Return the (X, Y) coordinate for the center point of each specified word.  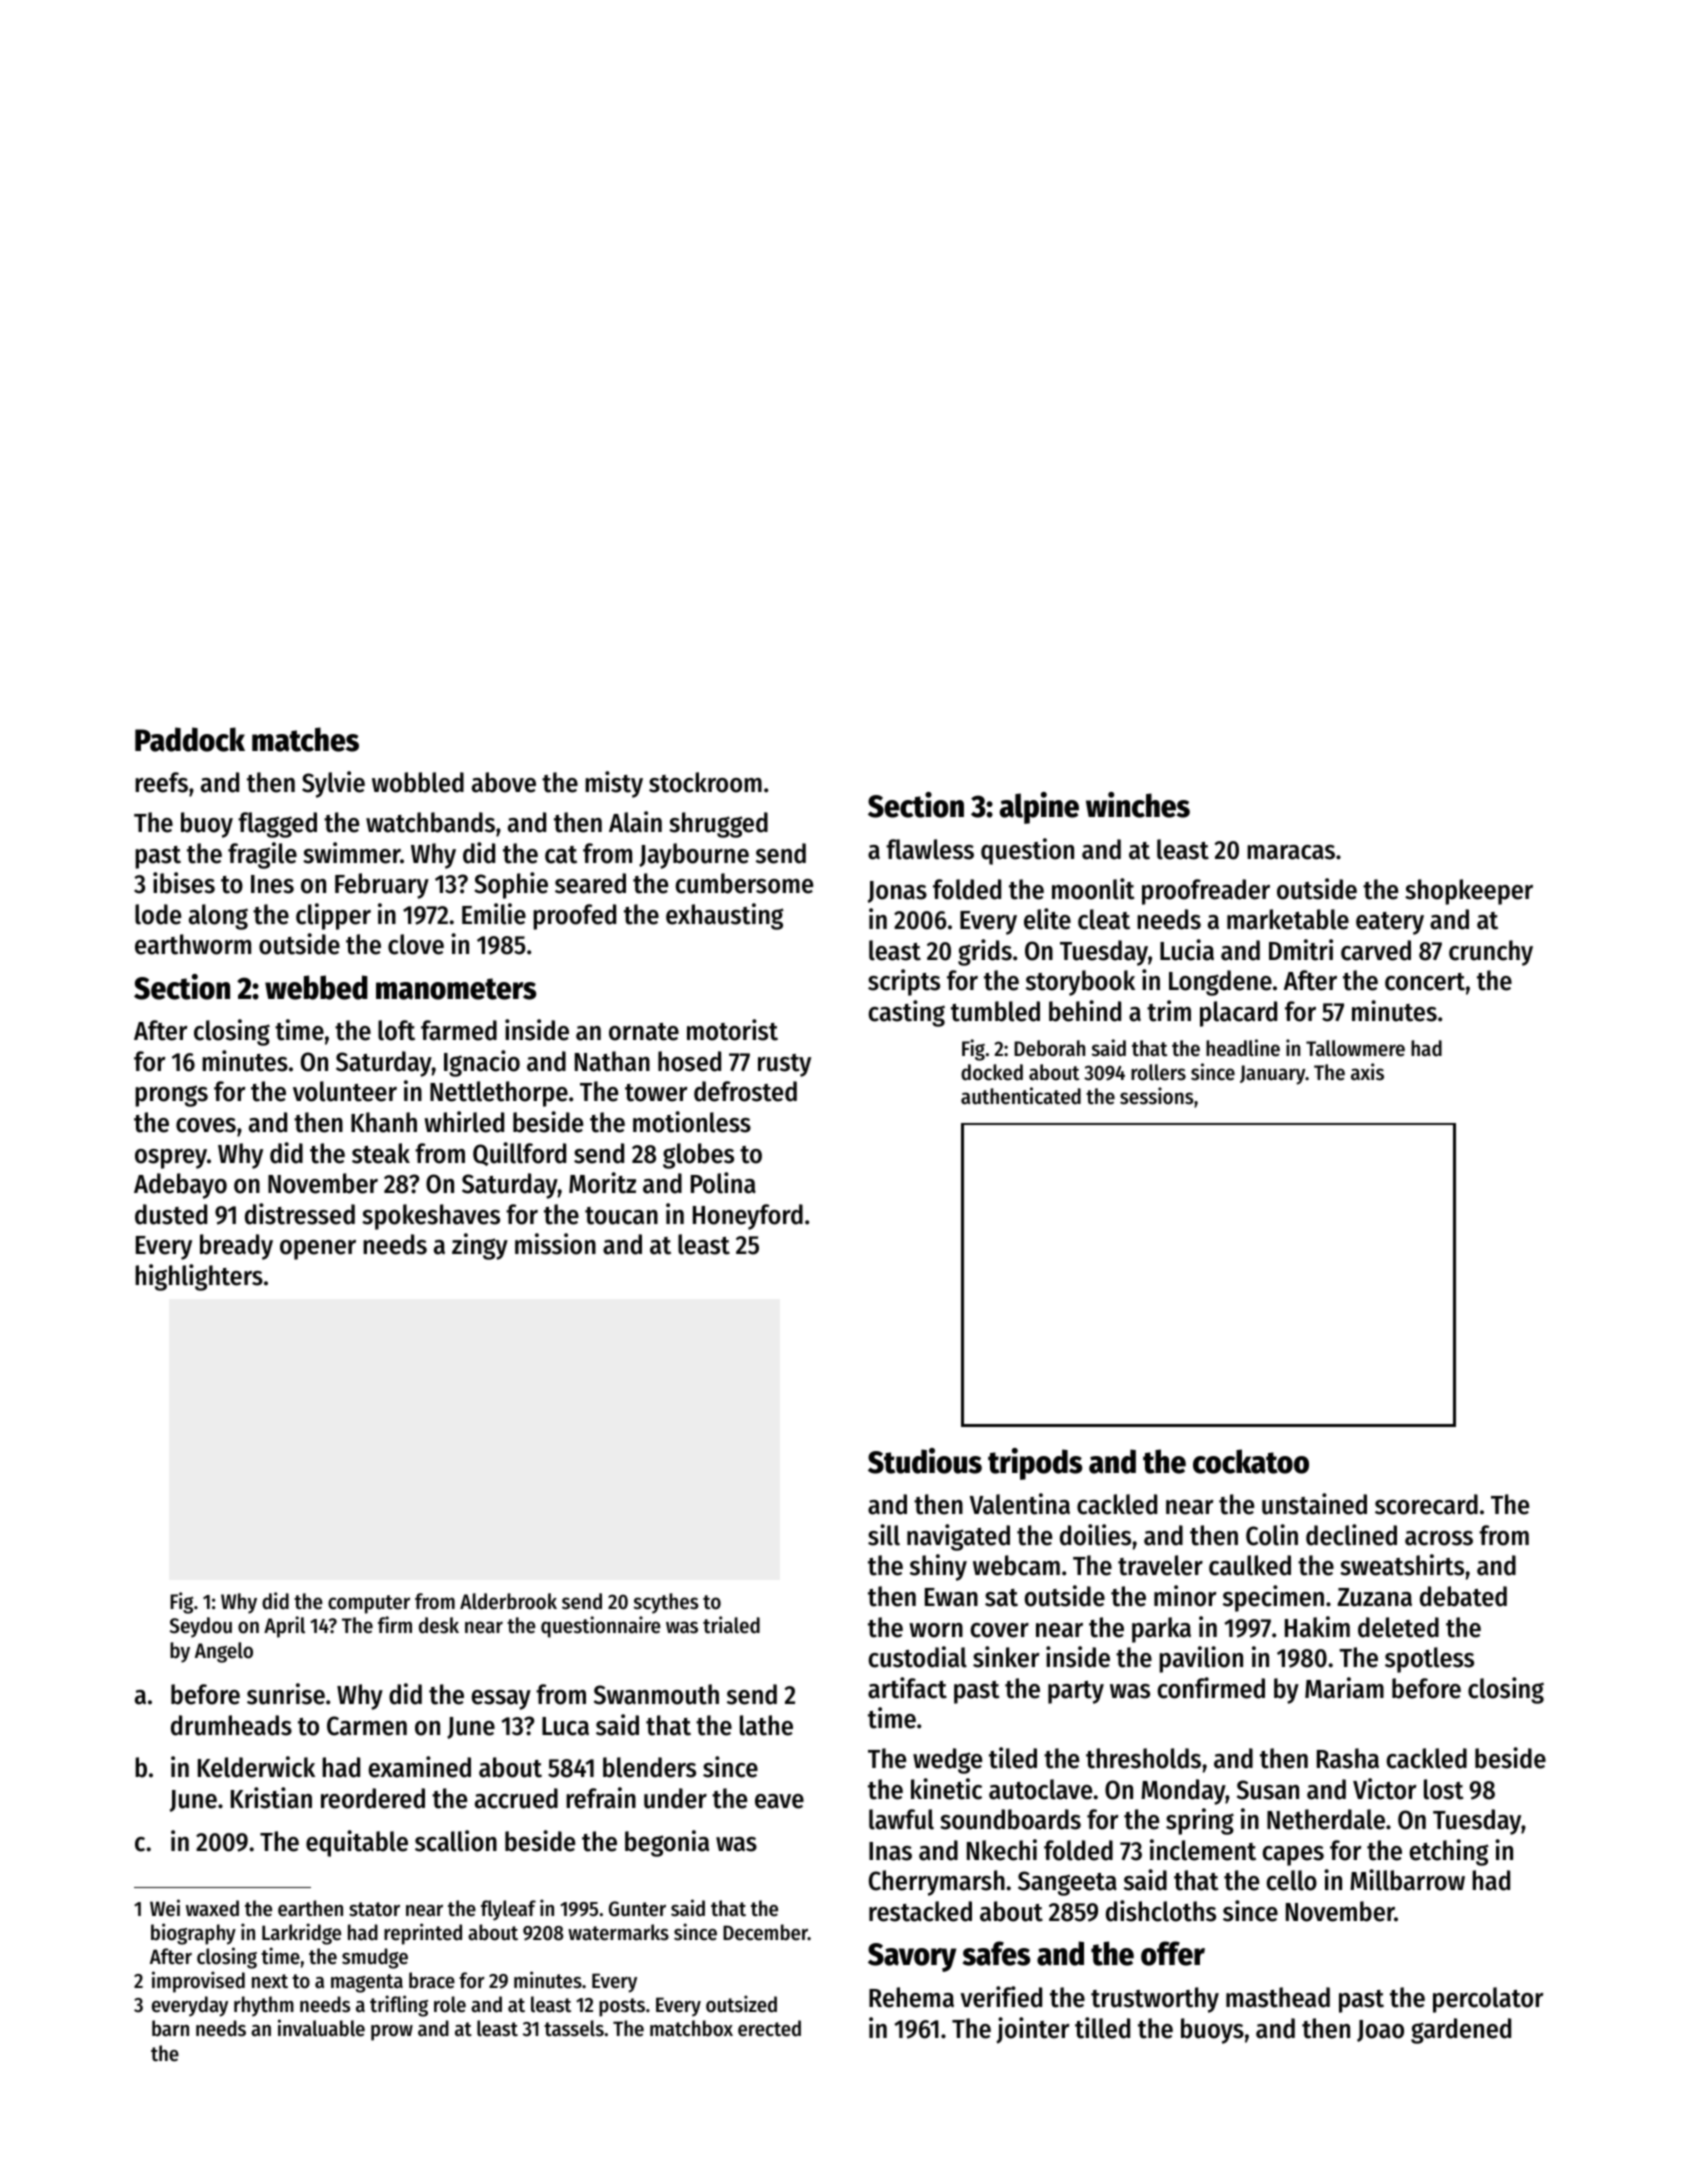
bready (236, 1247)
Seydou (201, 1627)
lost (1444, 1789)
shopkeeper (1469, 892)
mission (555, 1244)
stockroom (705, 782)
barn (170, 2028)
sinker (1006, 1657)
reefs (161, 782)
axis (1367, 1072)
